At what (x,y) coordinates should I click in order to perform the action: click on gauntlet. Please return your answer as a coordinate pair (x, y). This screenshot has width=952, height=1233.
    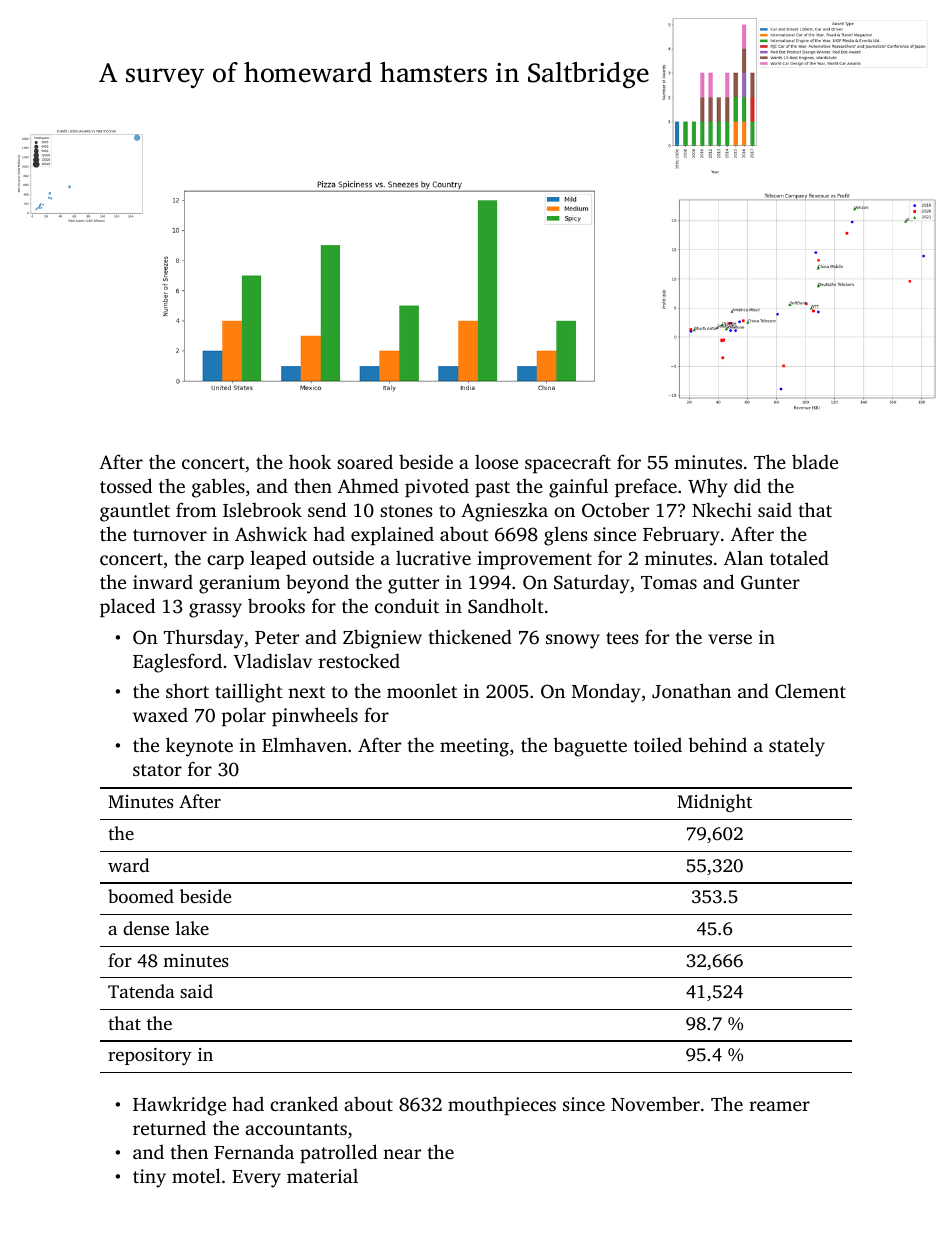
    Looking at the image, I should click on (135, 512).
